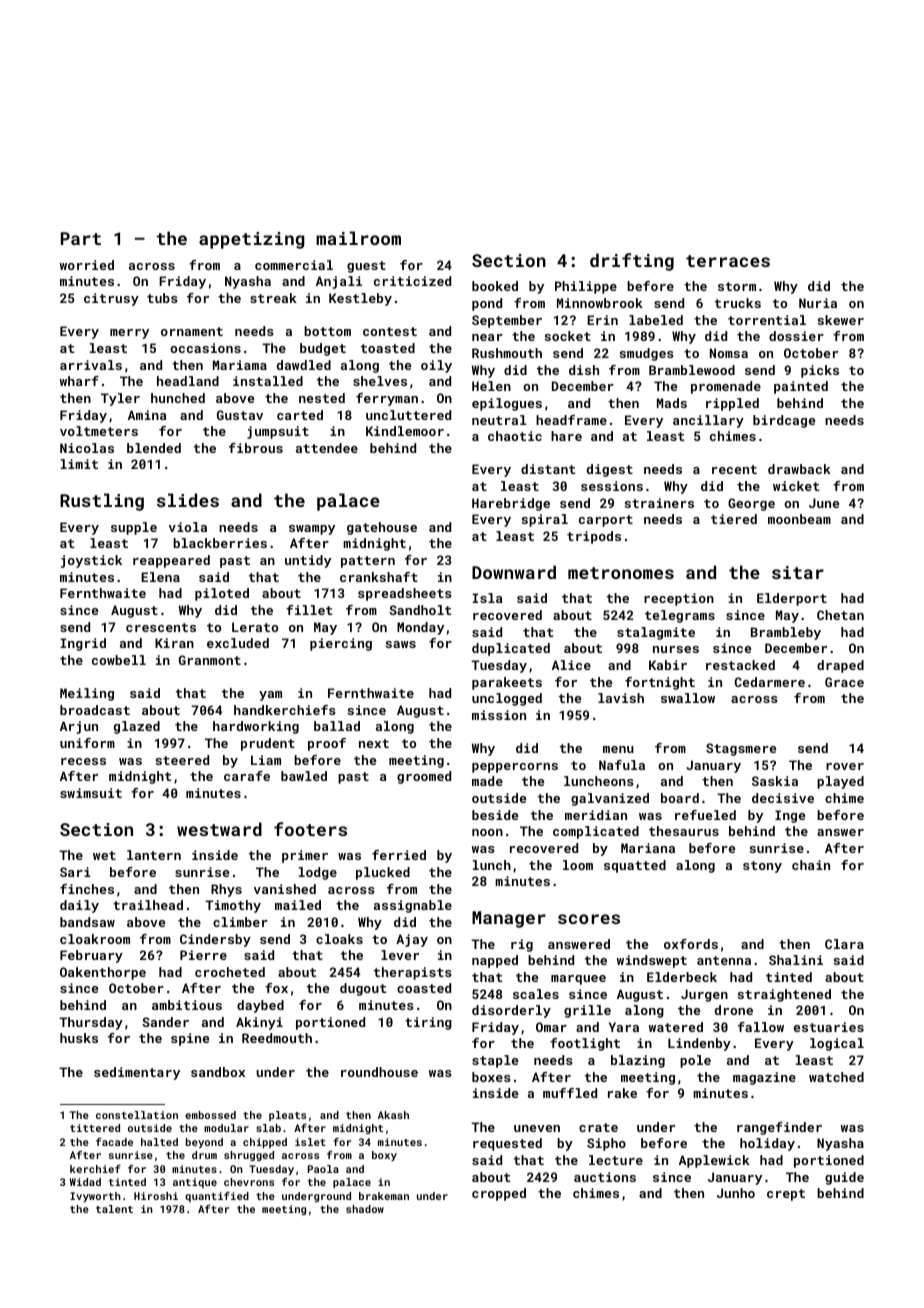 This image has height=1308, width=924. Describe the element at coordinates (428, 1023) in the image. I see `tiring` at that location.
